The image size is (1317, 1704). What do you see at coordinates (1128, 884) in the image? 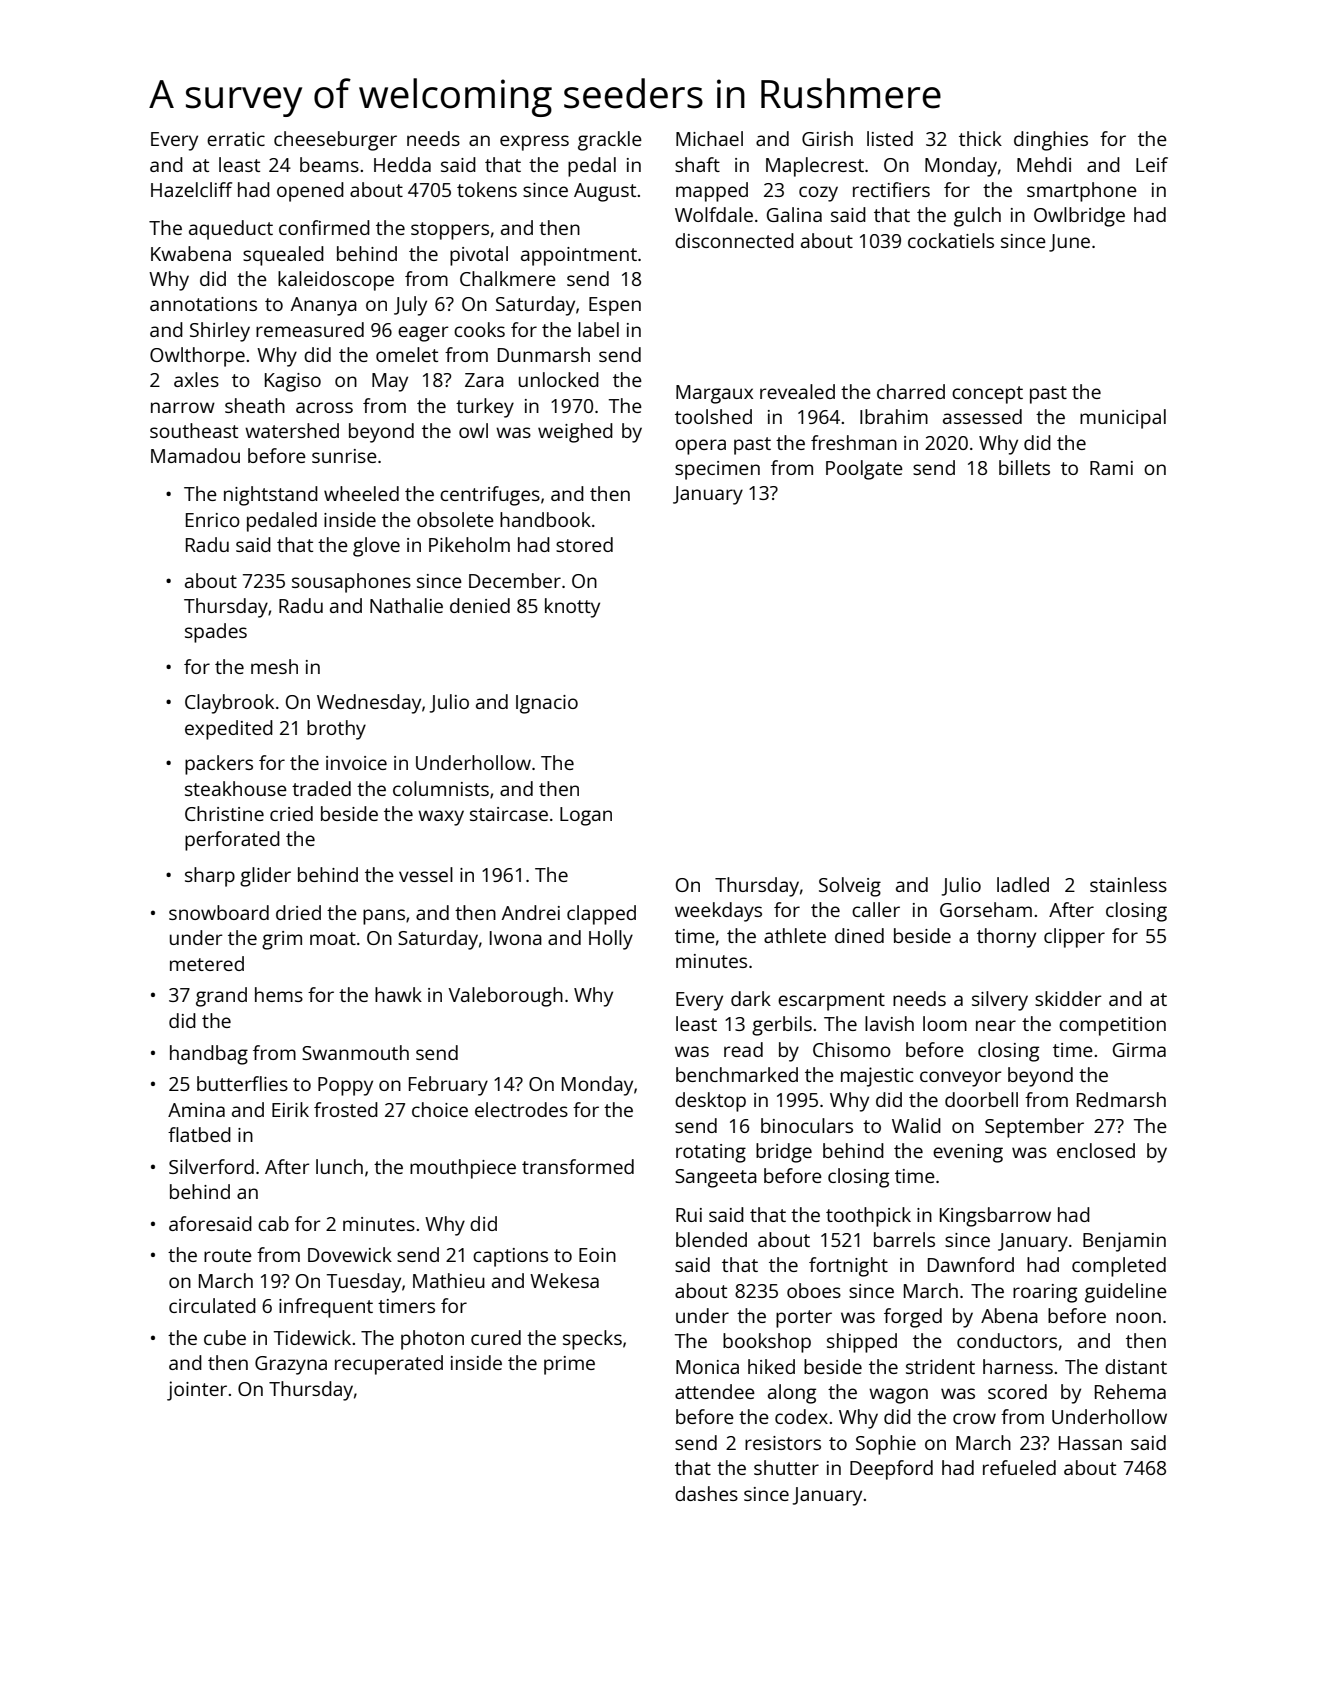
I see `stainless` at bounding box center [1128, 884].
